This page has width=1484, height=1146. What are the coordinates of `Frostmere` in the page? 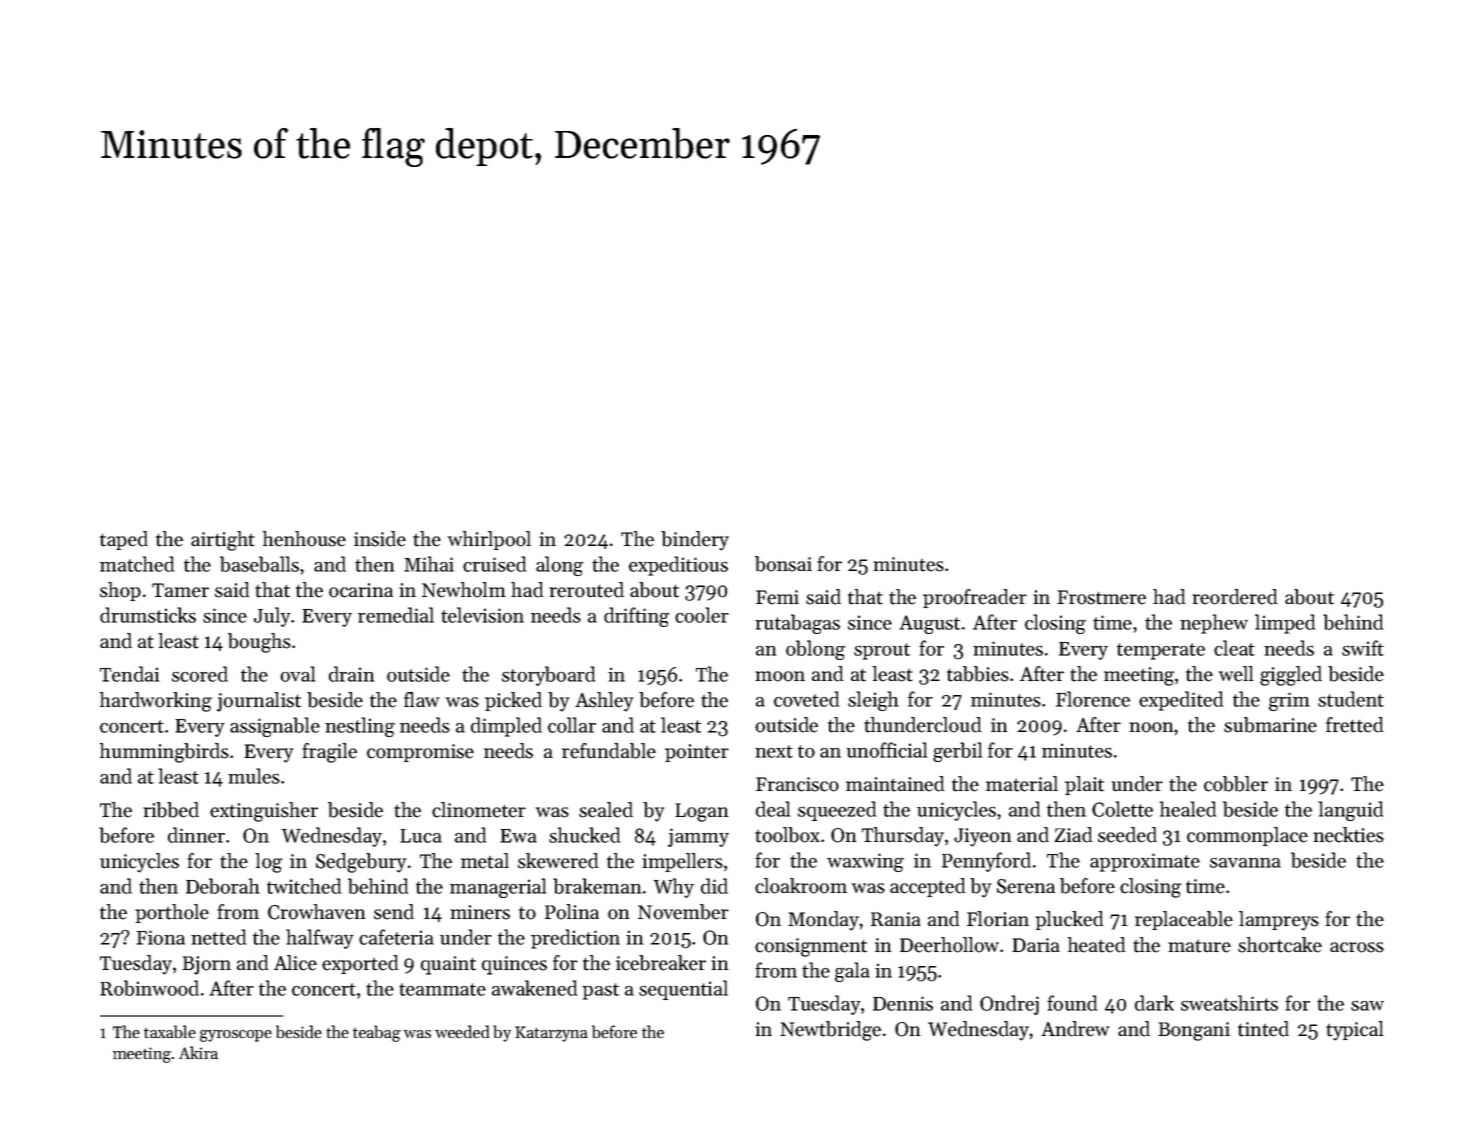 It's located at (1101, 597).
